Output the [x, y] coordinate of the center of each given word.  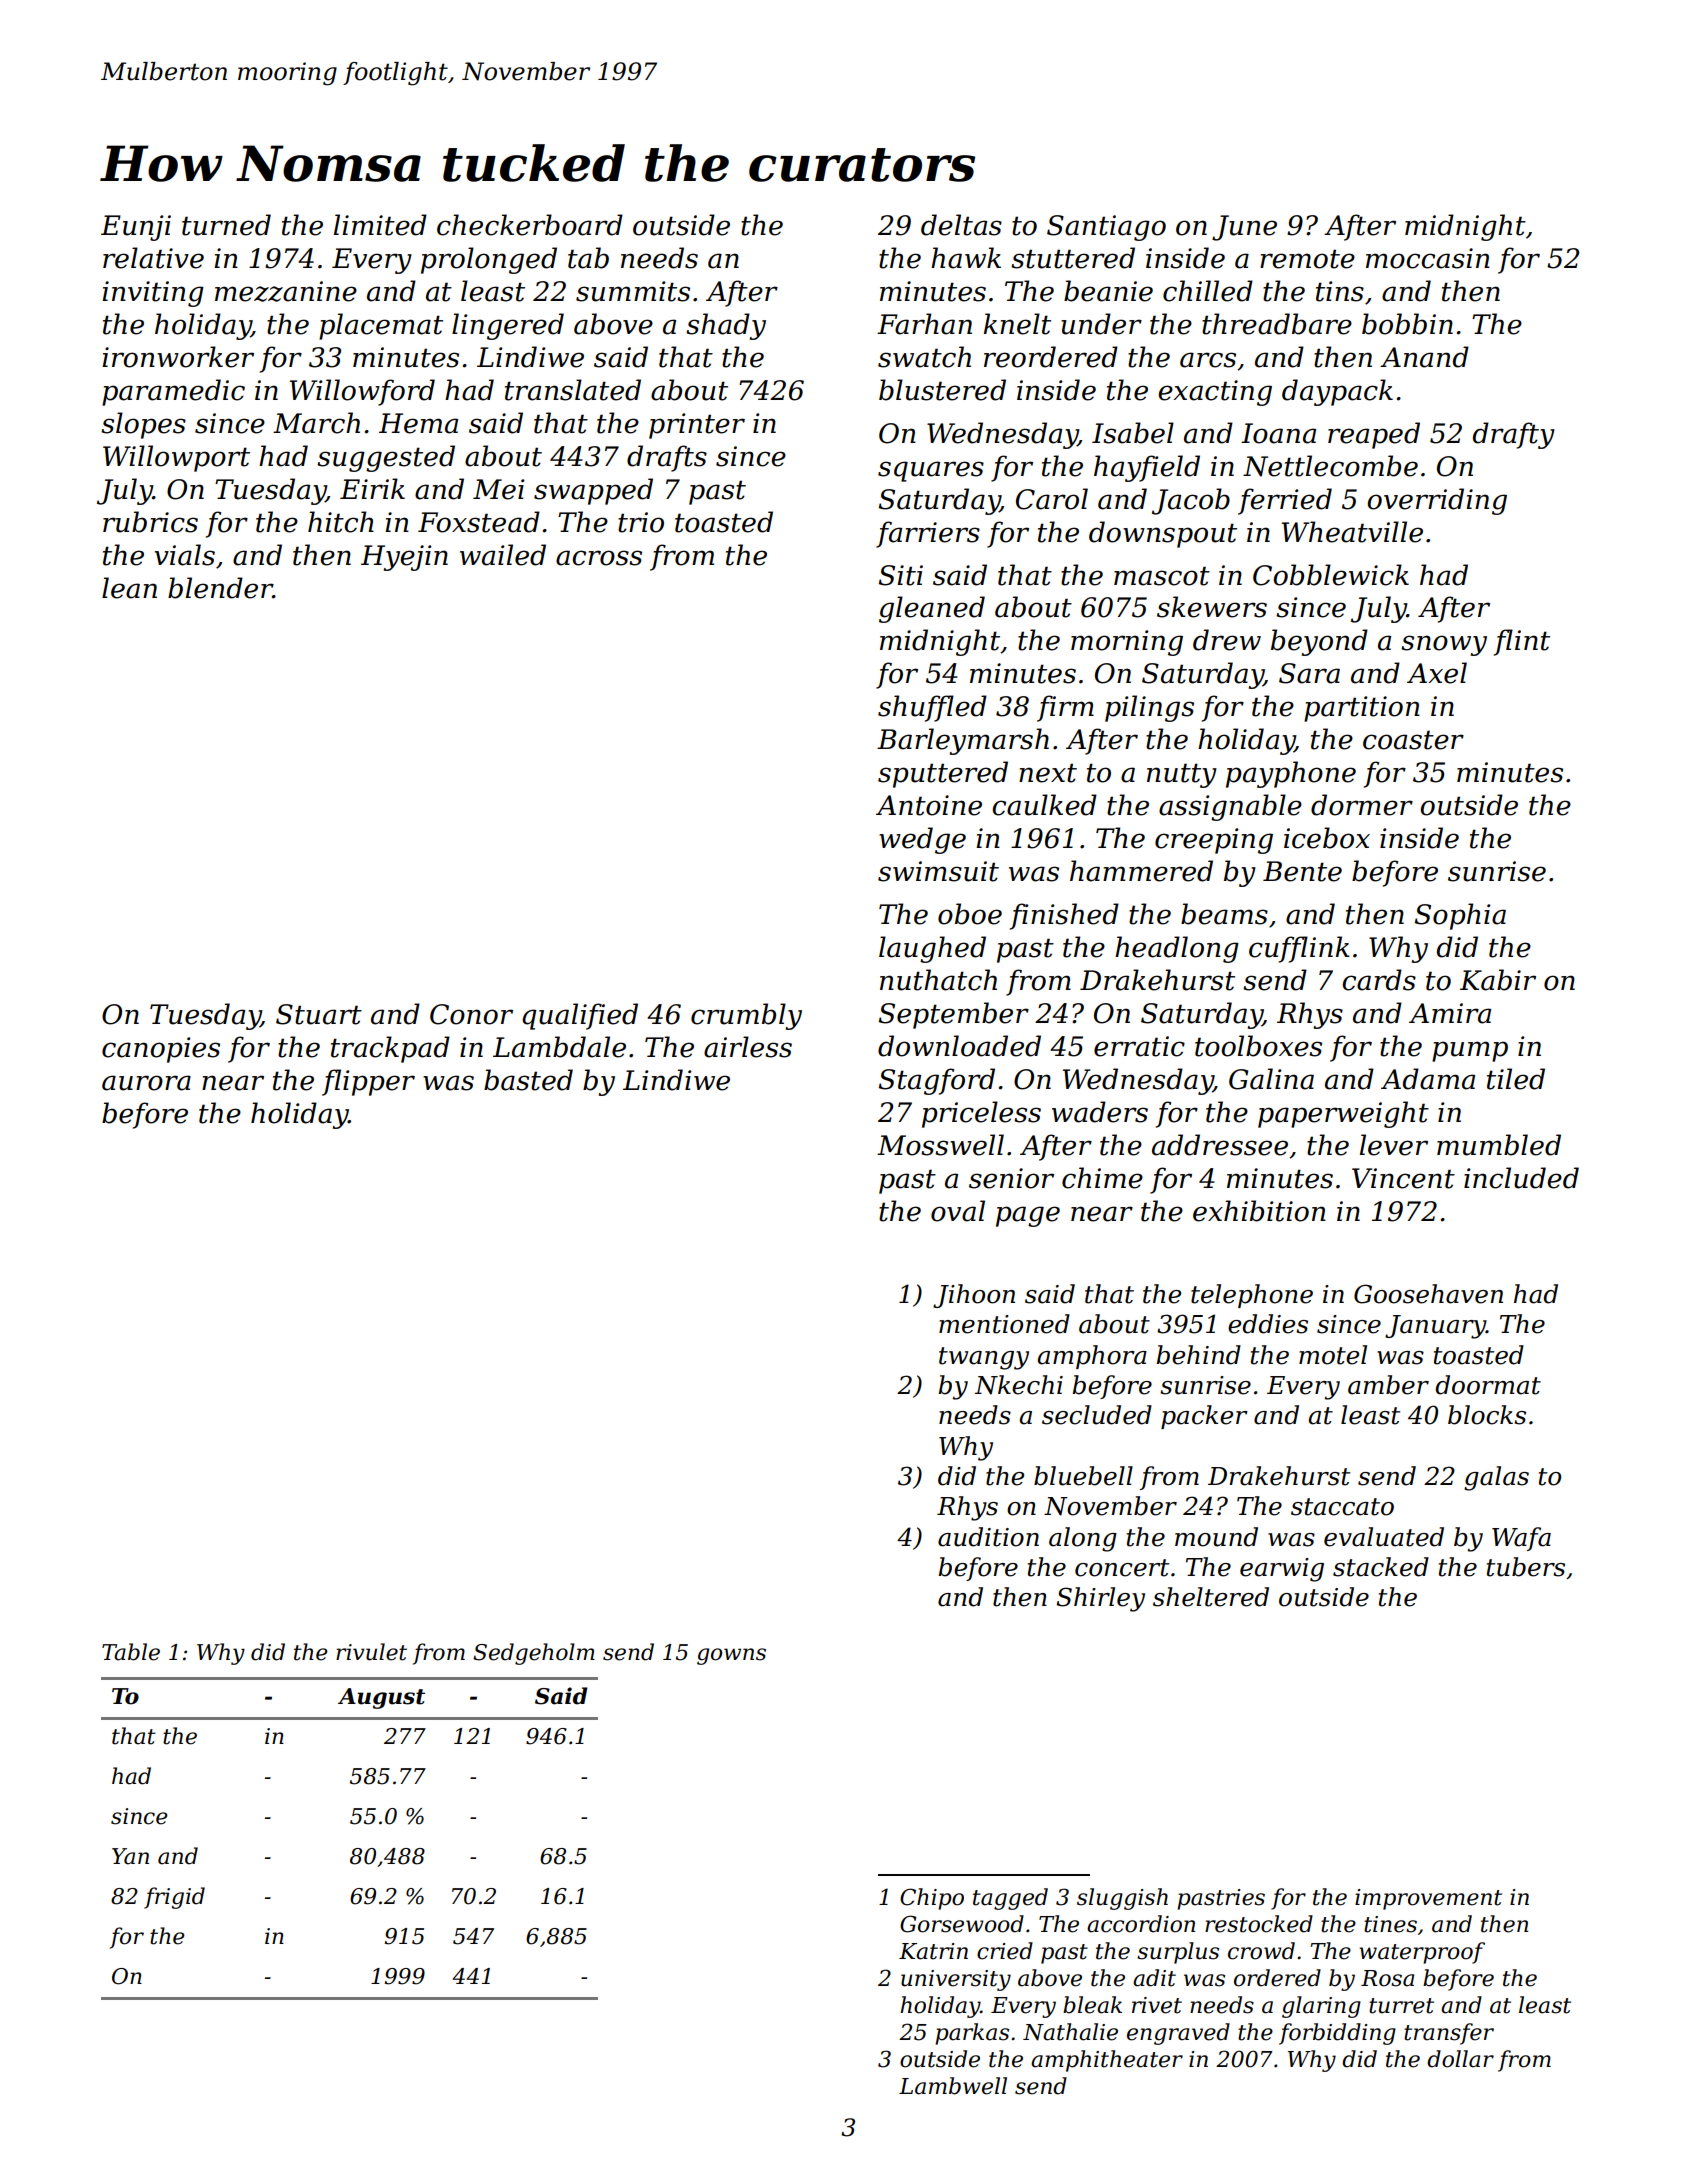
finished [1064, 916]
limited [380, 225]
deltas [961, 225]
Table [131, 1652]
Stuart [319, 1014]
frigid [174, 1898]
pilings [1149, 708]
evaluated [1384, 1537]
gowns [731, 1656]
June [1244, 228]
